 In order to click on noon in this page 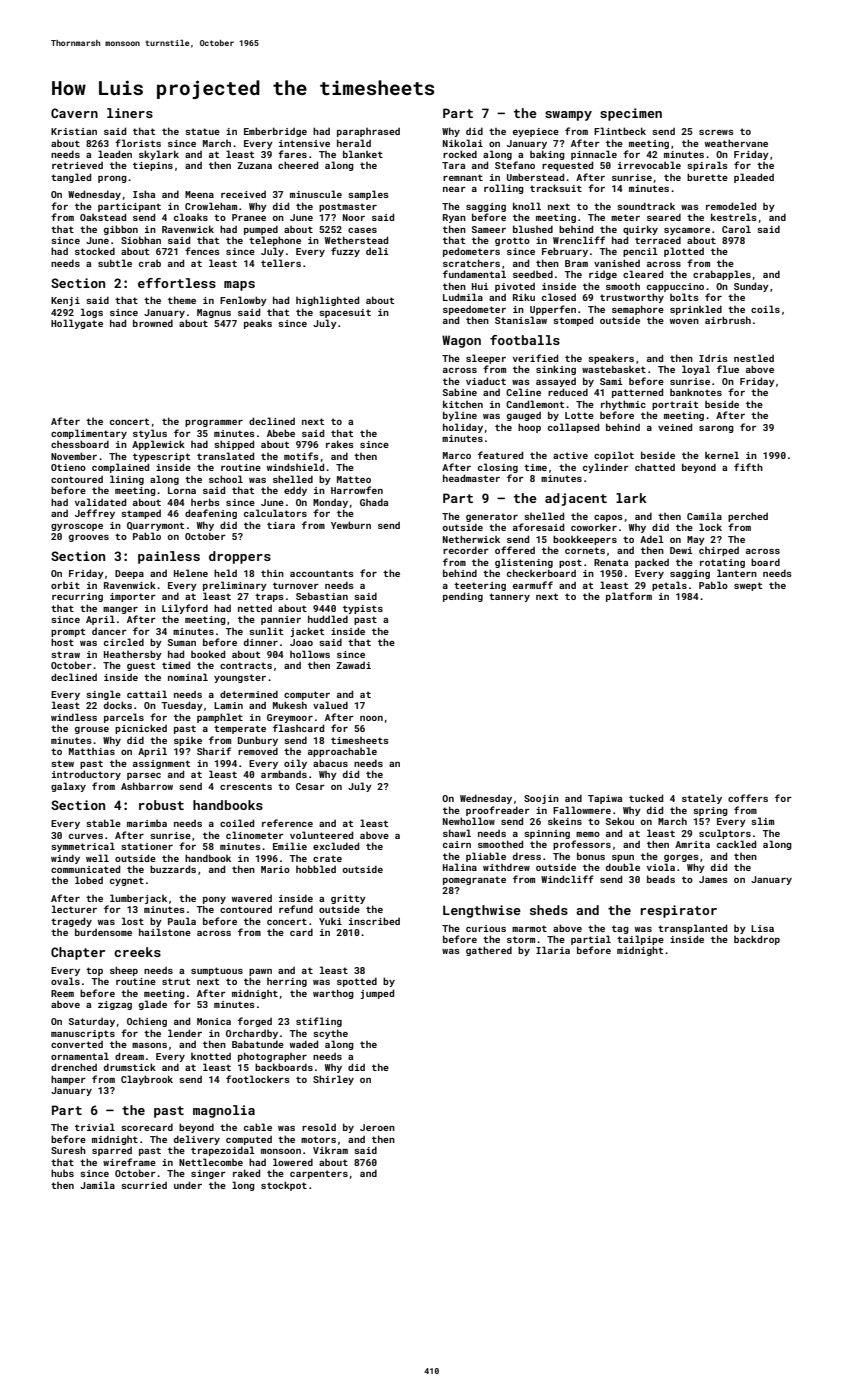, I will do `click(371, 718)`.
